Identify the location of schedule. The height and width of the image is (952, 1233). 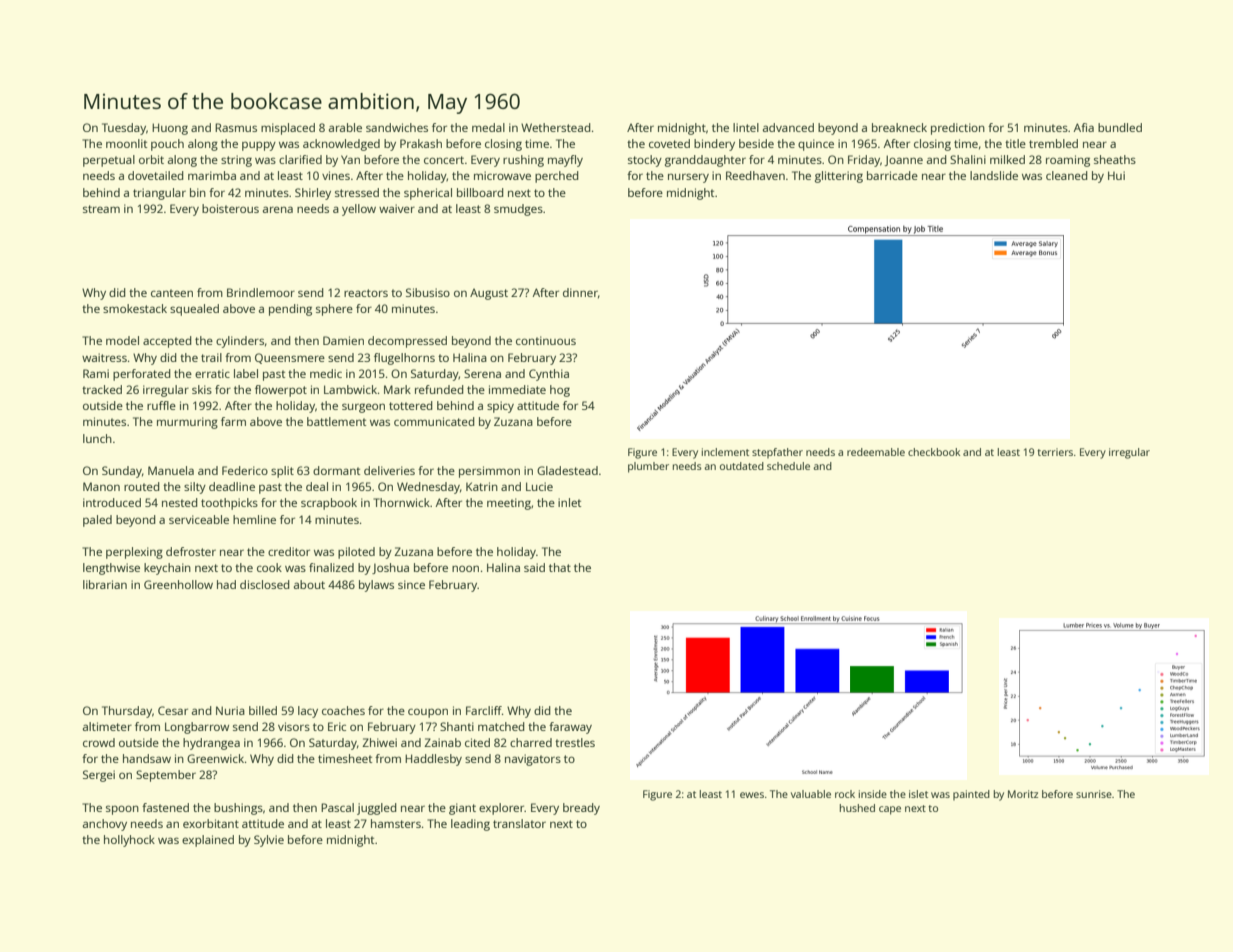
(788, 466).
